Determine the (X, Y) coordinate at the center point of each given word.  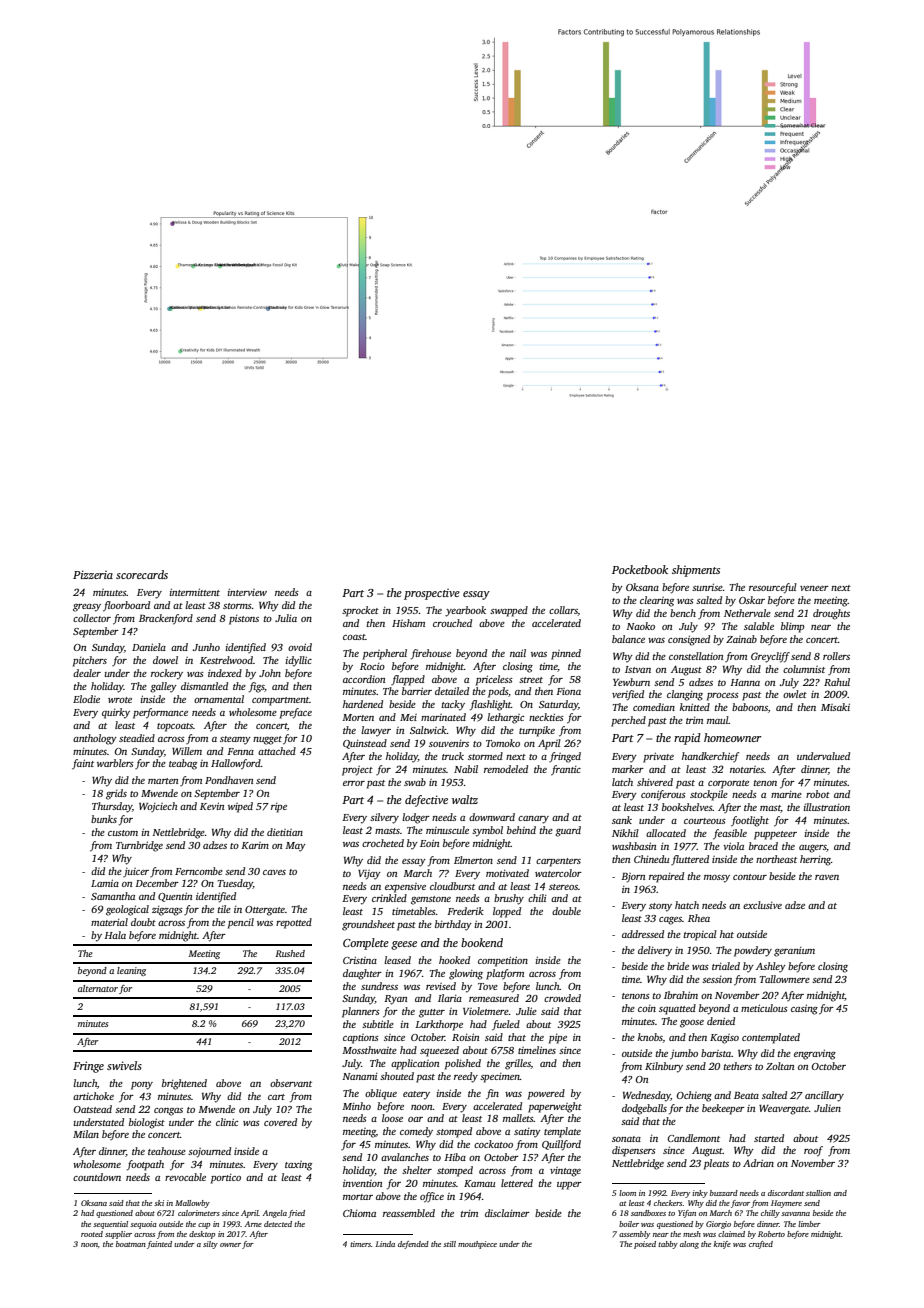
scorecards (142, 574)
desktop (202, 1235)
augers (813, 849)
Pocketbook (640, 569)
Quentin (175, 897)
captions (361, 1039)
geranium (794, 952)
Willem (187, 751)
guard (568, 831)
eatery (416, 1095)
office (432, 1197)
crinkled (389, 898)
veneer (814, 588)
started (769, 1138)
